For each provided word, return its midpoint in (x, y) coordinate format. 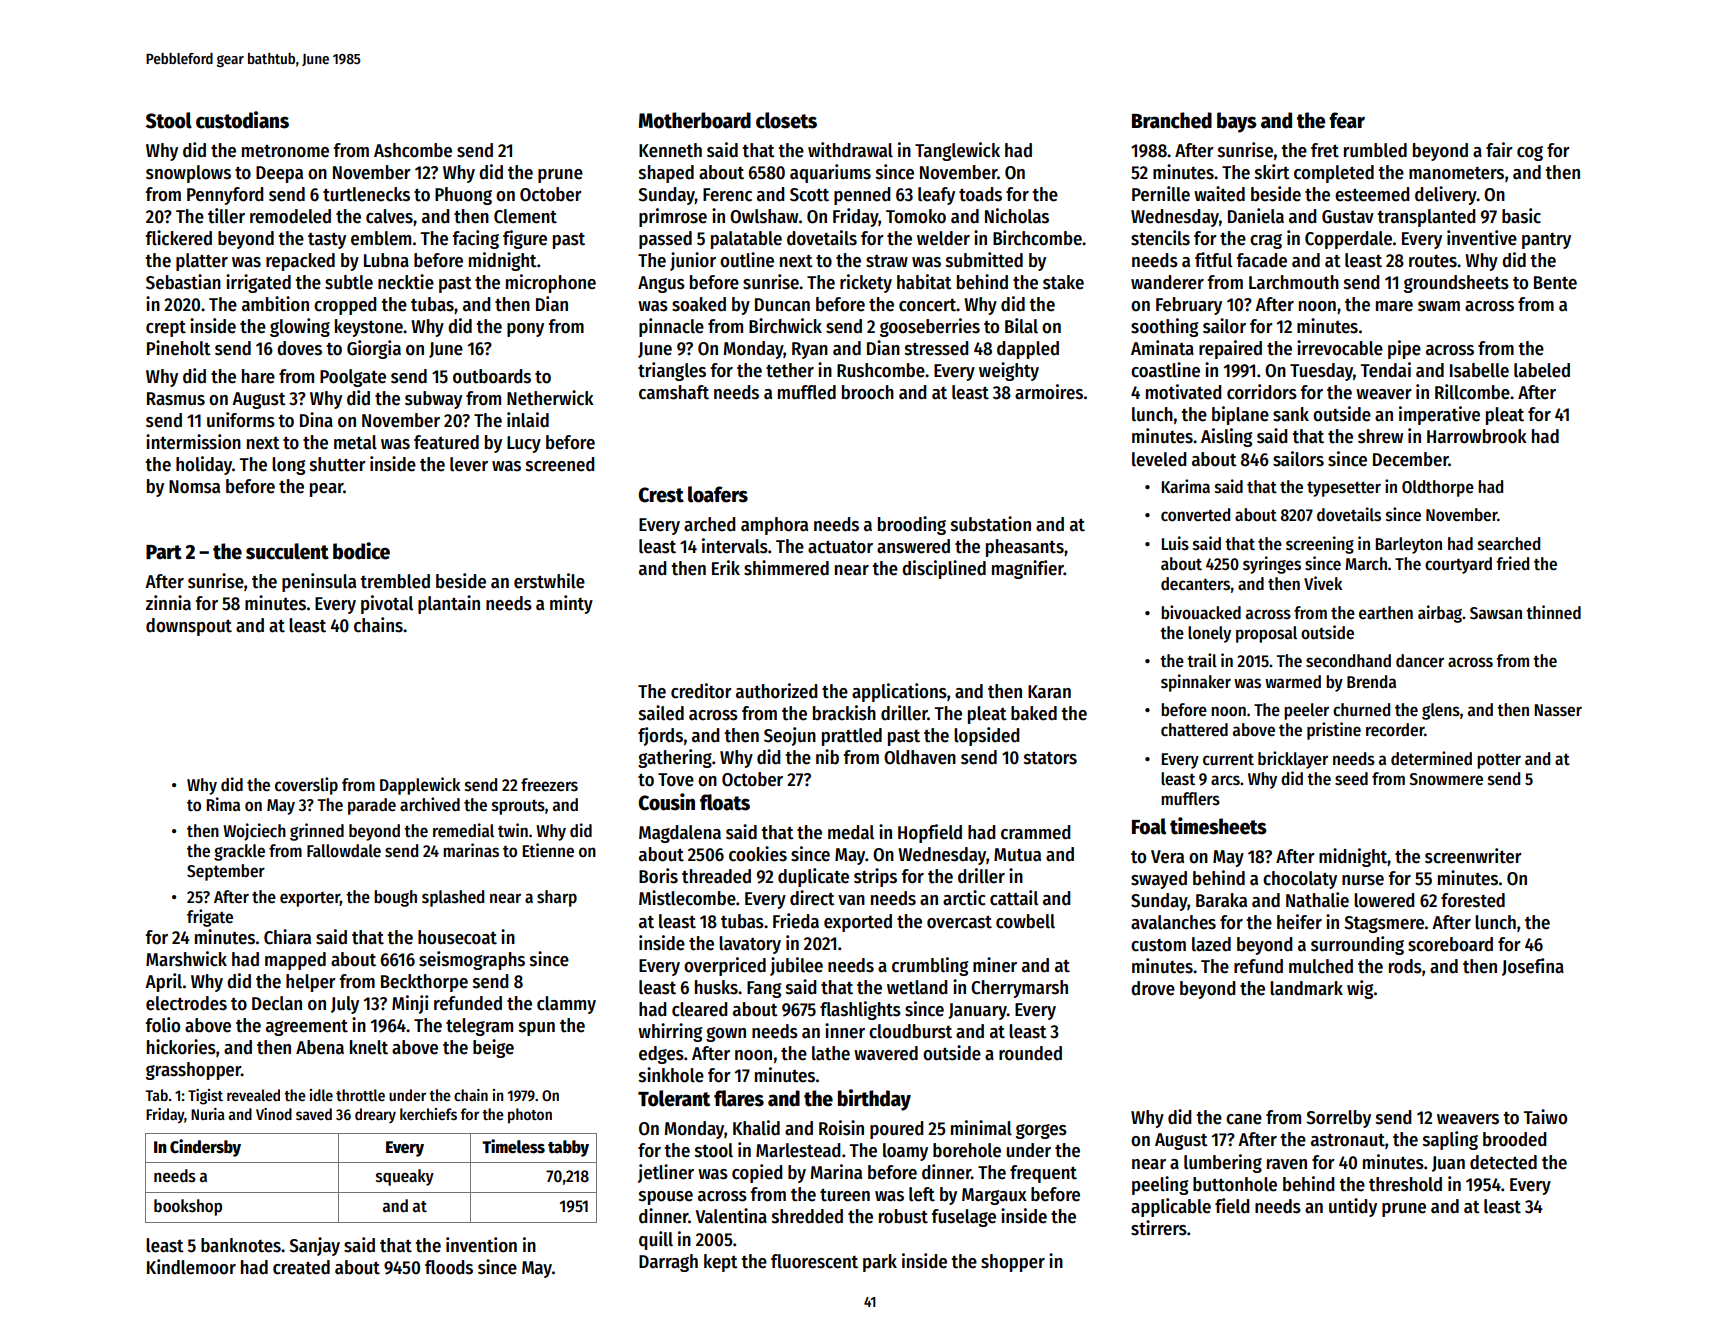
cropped (345, 306)
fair (1499, 150)
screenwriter (1473, 856)
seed (1351, 779)
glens (1441, 711)
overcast (959, 922)
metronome (285, 151)
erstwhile (549, 581)
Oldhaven (920, 757)
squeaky (405, 1177)
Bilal (1021, 326)
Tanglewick (957, 151)
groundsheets (1456, 284)
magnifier (1028, 569)
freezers (549, 785)
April (163, 982)
